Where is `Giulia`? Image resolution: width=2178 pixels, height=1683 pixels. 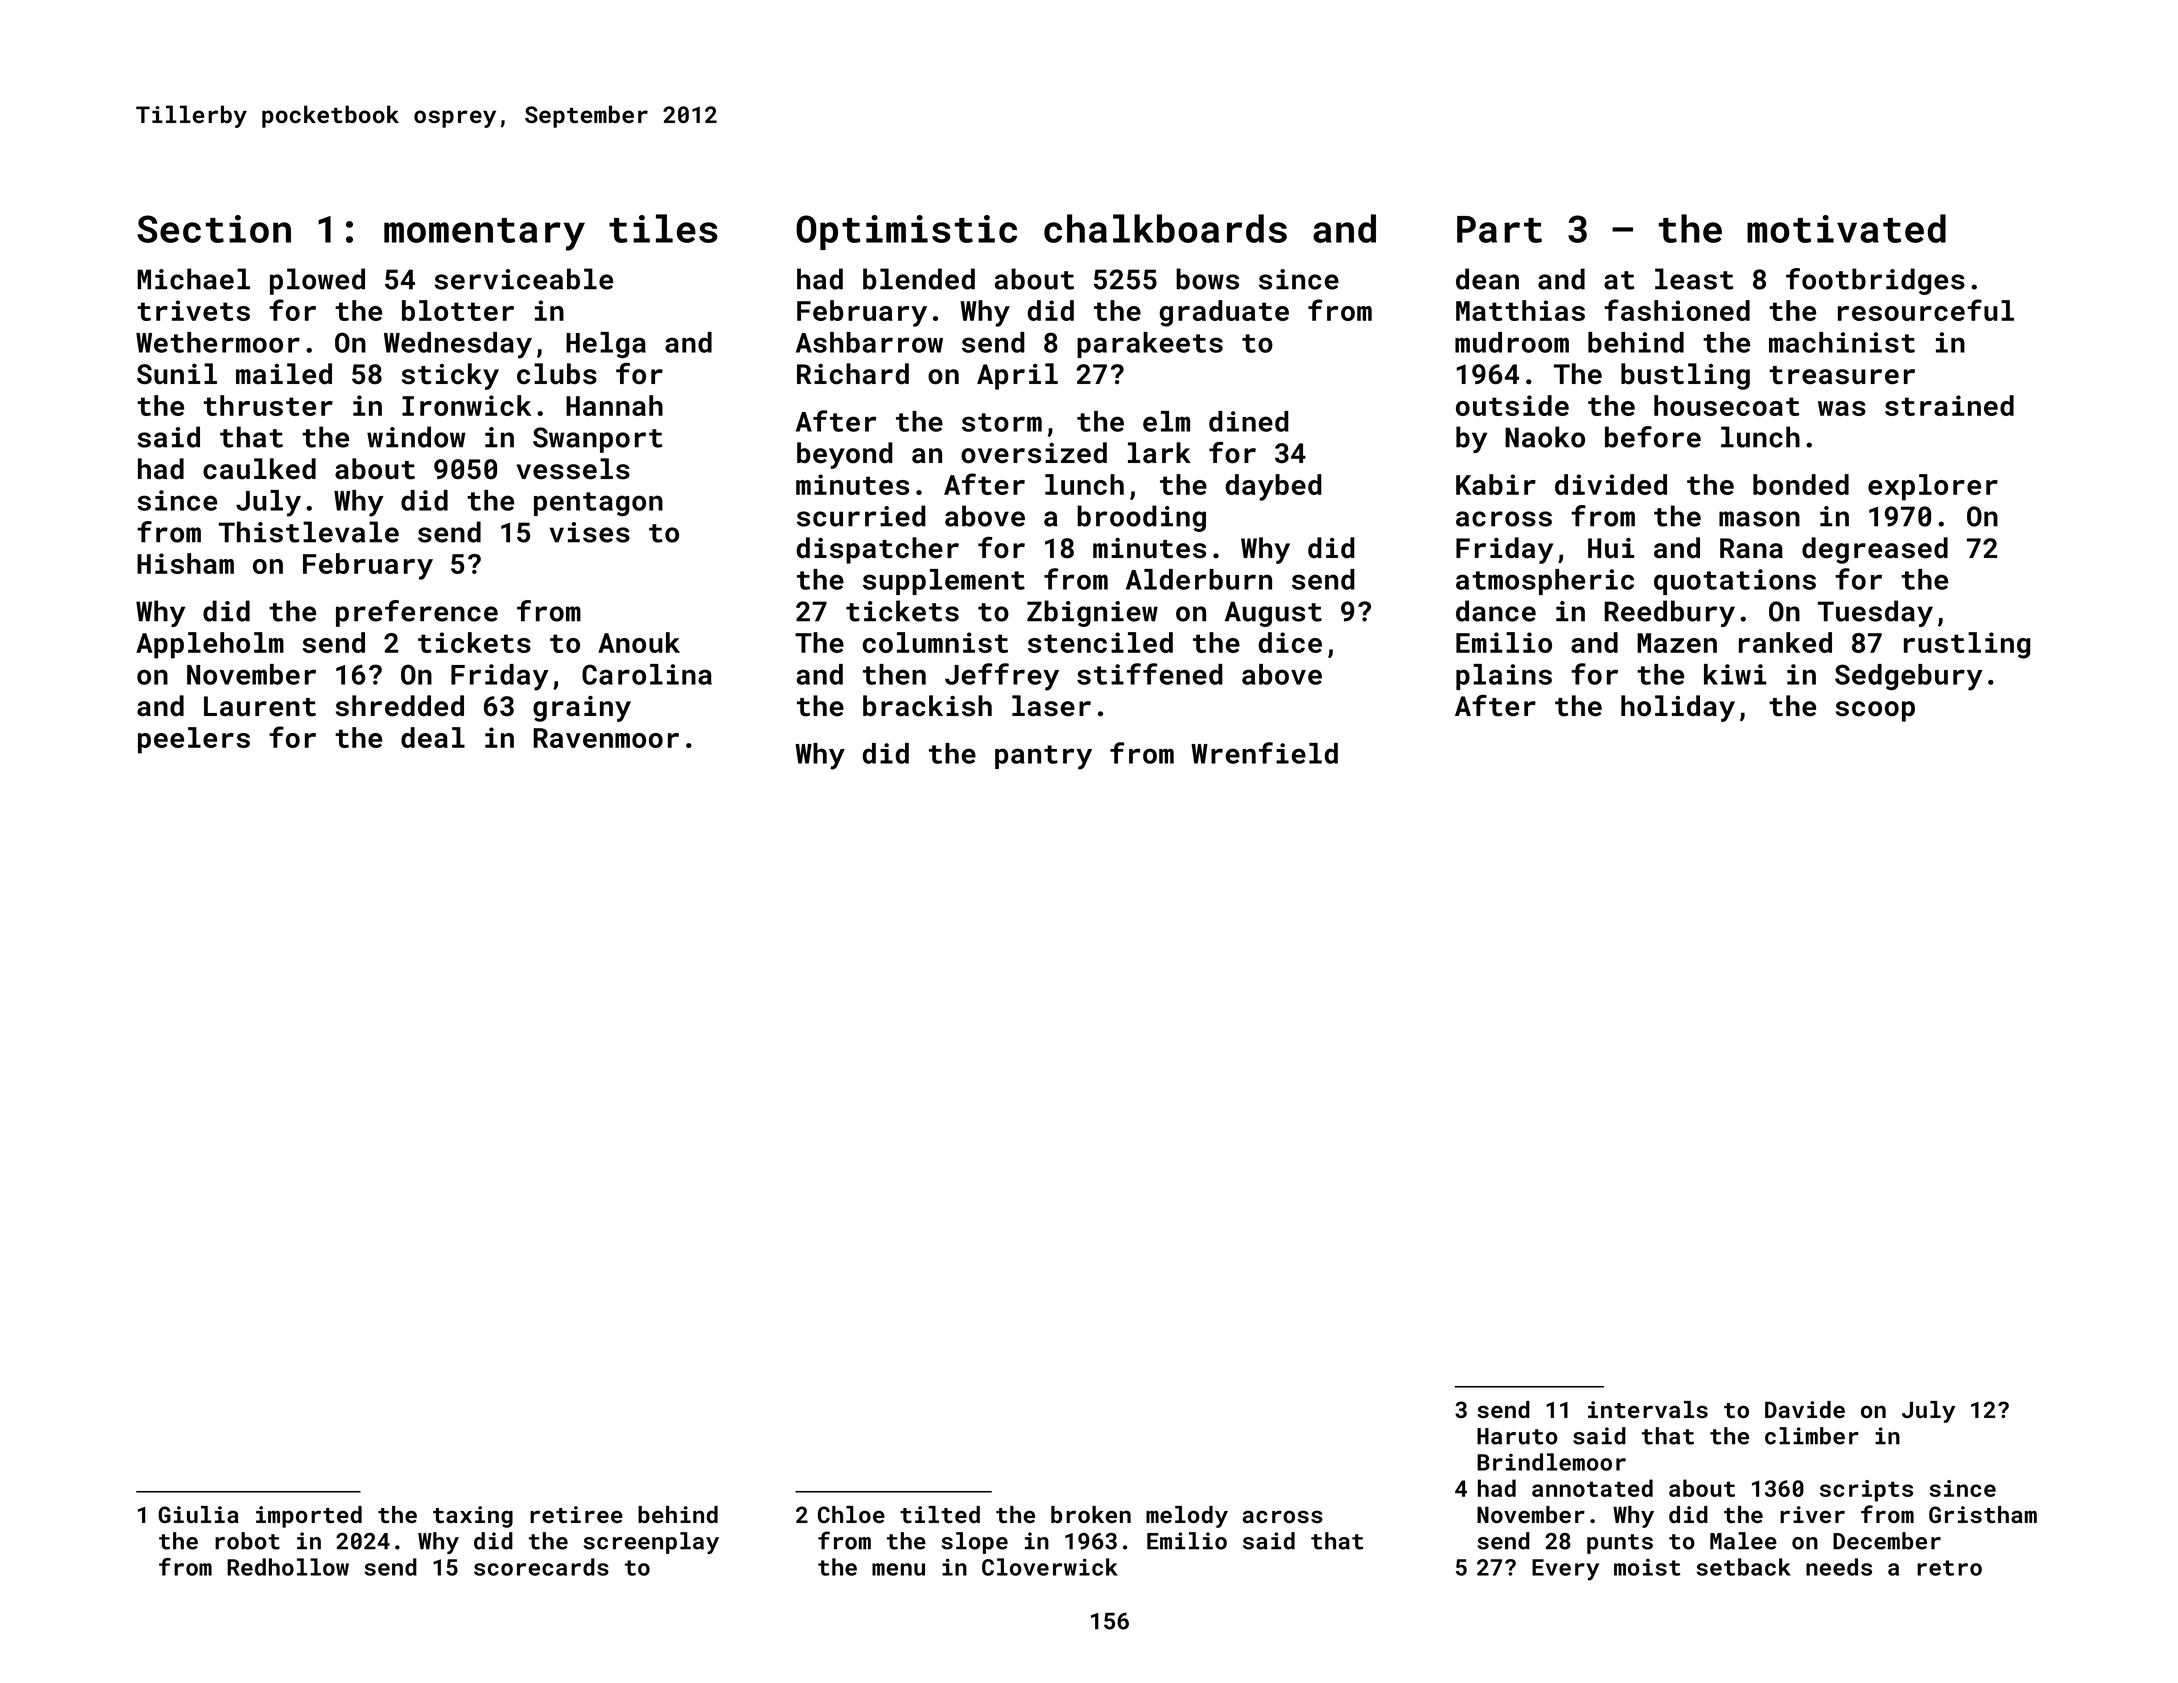
Giulia is located at coordinates (198, 1514).
